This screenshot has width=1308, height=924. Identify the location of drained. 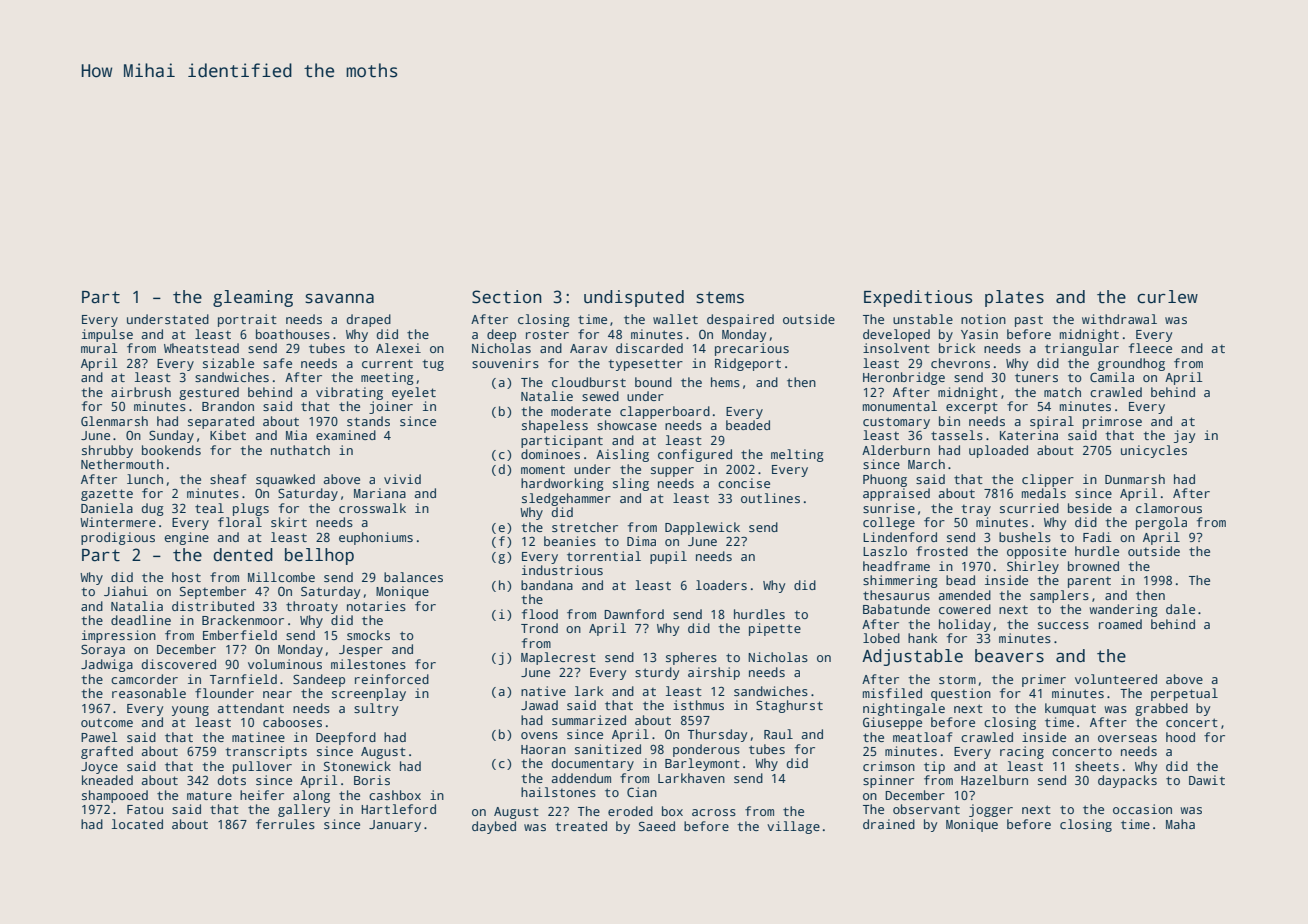
(889, 824).
